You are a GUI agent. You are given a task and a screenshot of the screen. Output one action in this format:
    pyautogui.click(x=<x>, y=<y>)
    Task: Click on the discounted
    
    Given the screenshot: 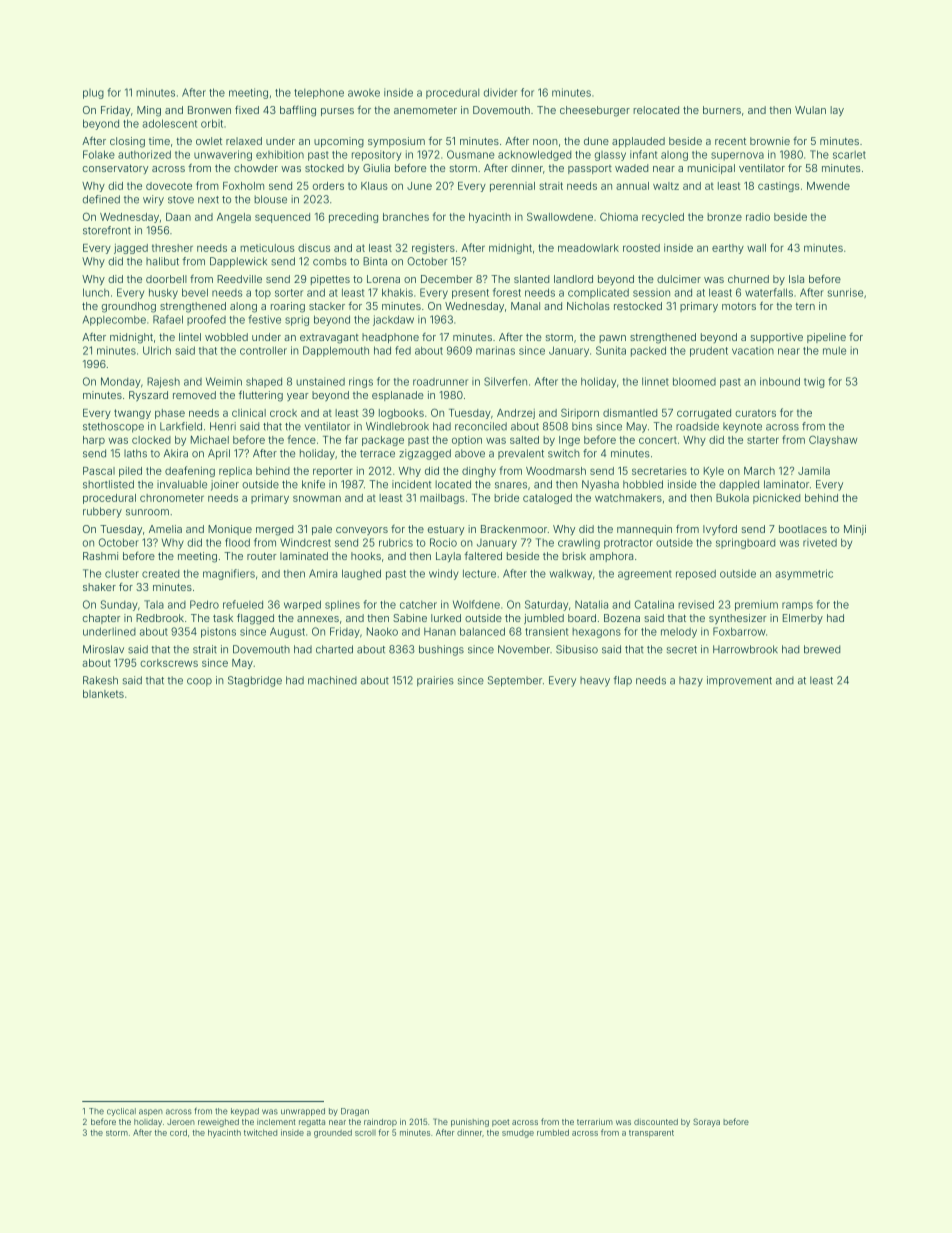 What is the action you would take?
    pyautogui.click(x=656, y=1122)
